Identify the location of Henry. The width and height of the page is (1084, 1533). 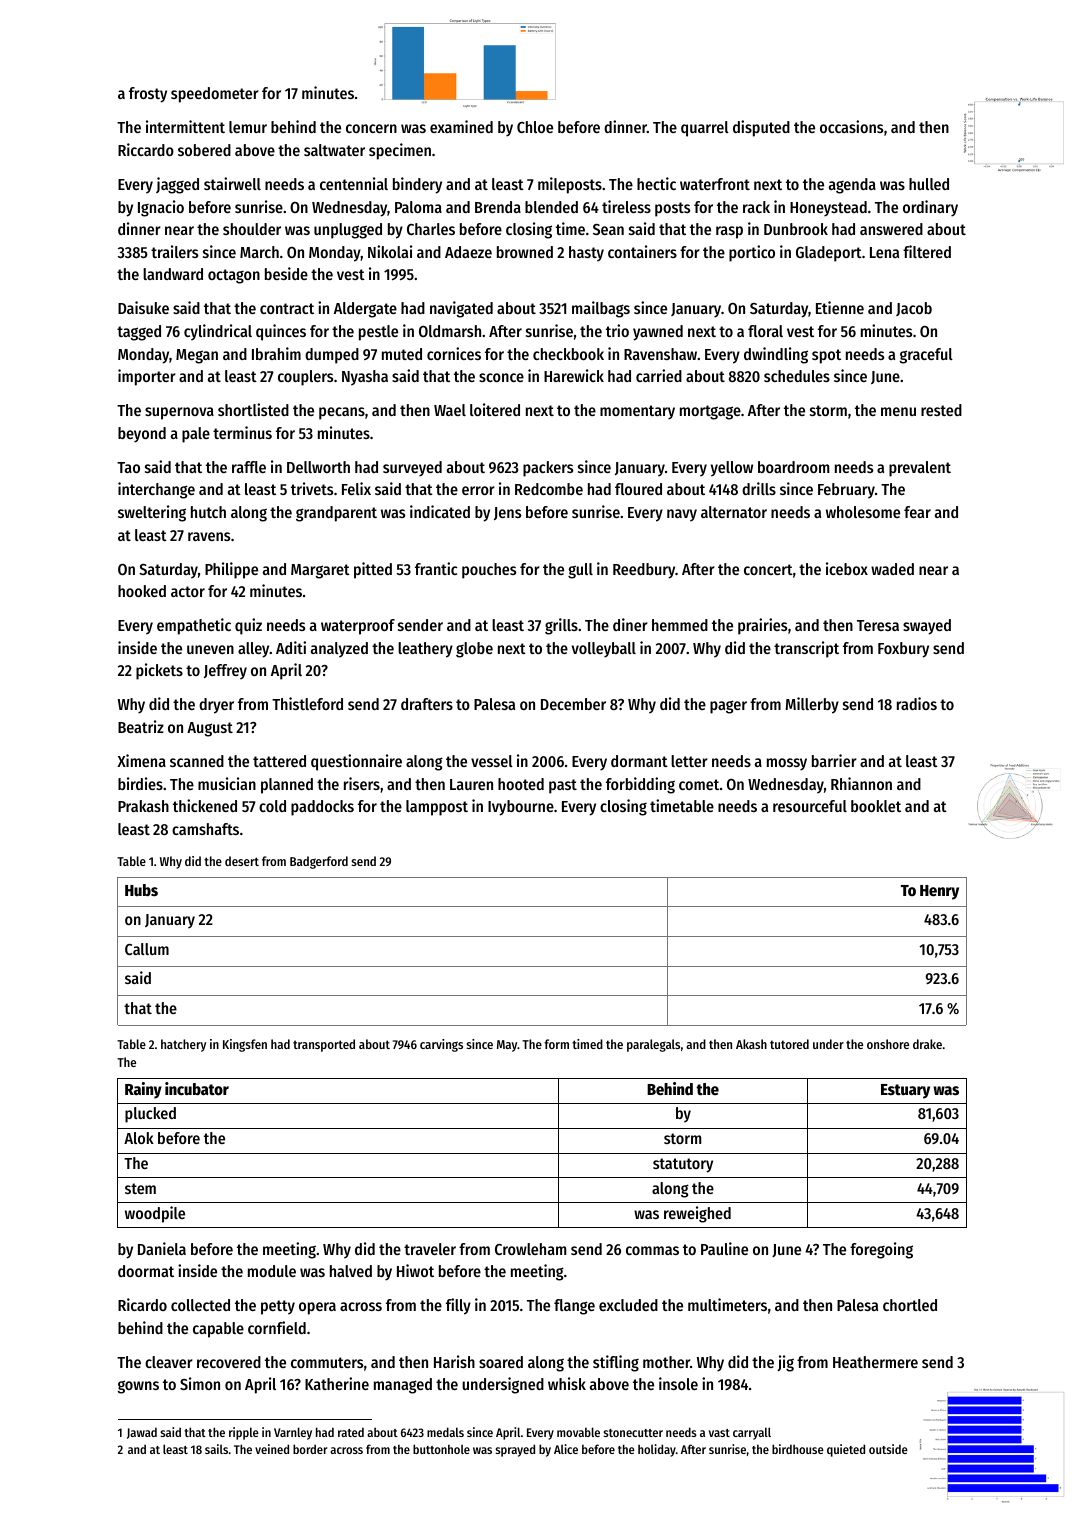
(939, 892).
